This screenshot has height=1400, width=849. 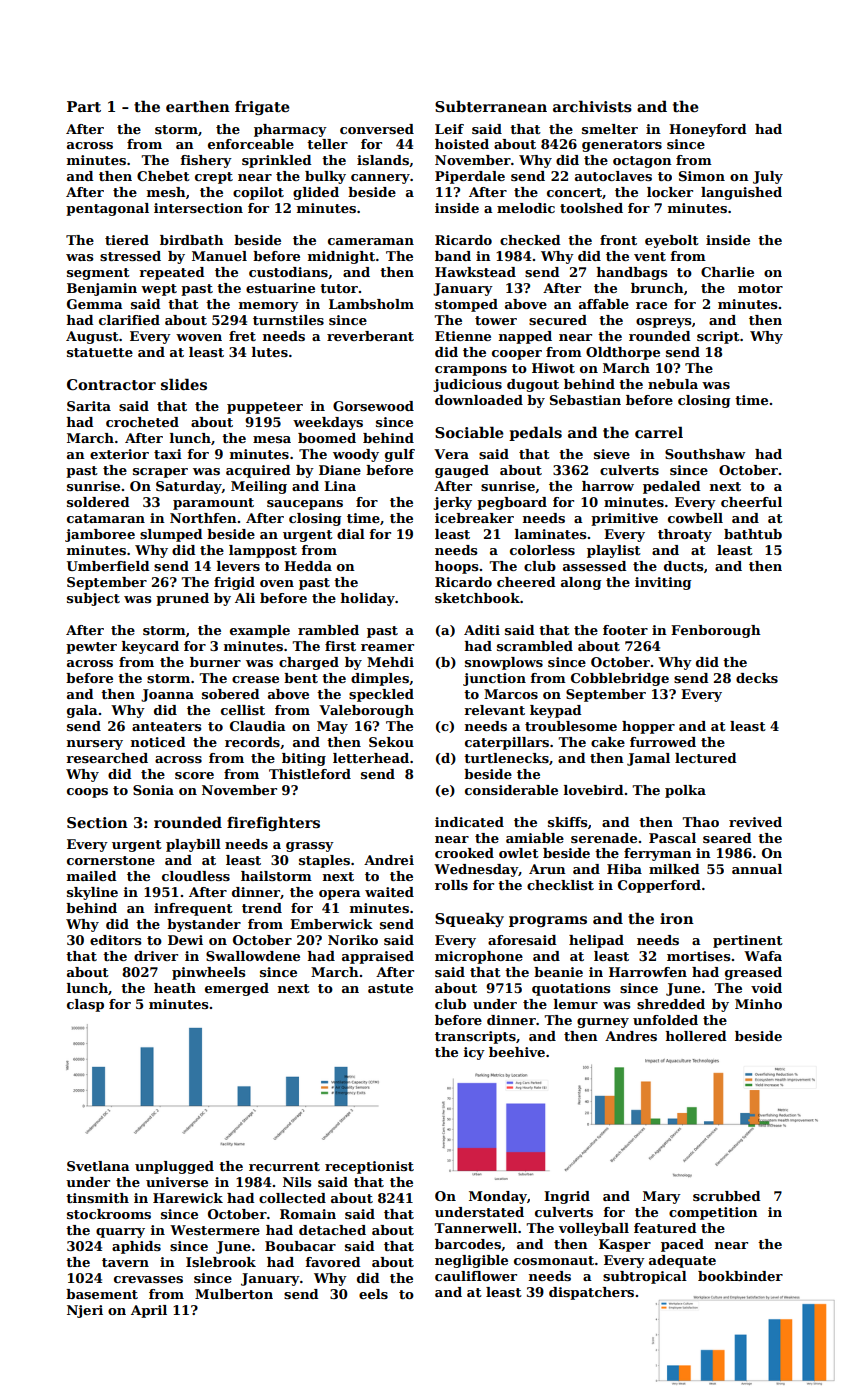 What do you see at coordinates (702, 176) in the screenshot?
I see `Simon` at bounding box center [702, 176].
